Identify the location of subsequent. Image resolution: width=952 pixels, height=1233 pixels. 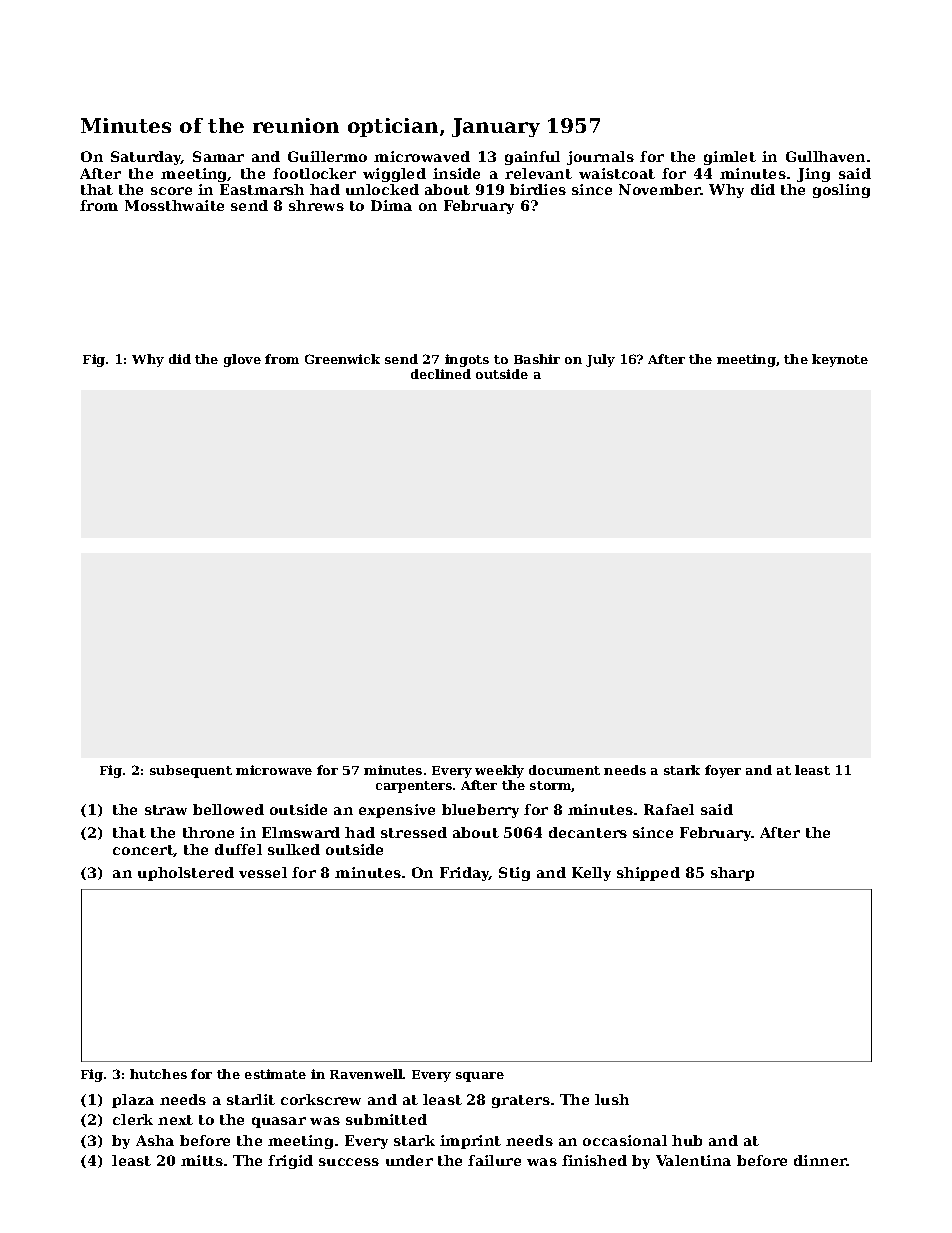
(191, 771).
